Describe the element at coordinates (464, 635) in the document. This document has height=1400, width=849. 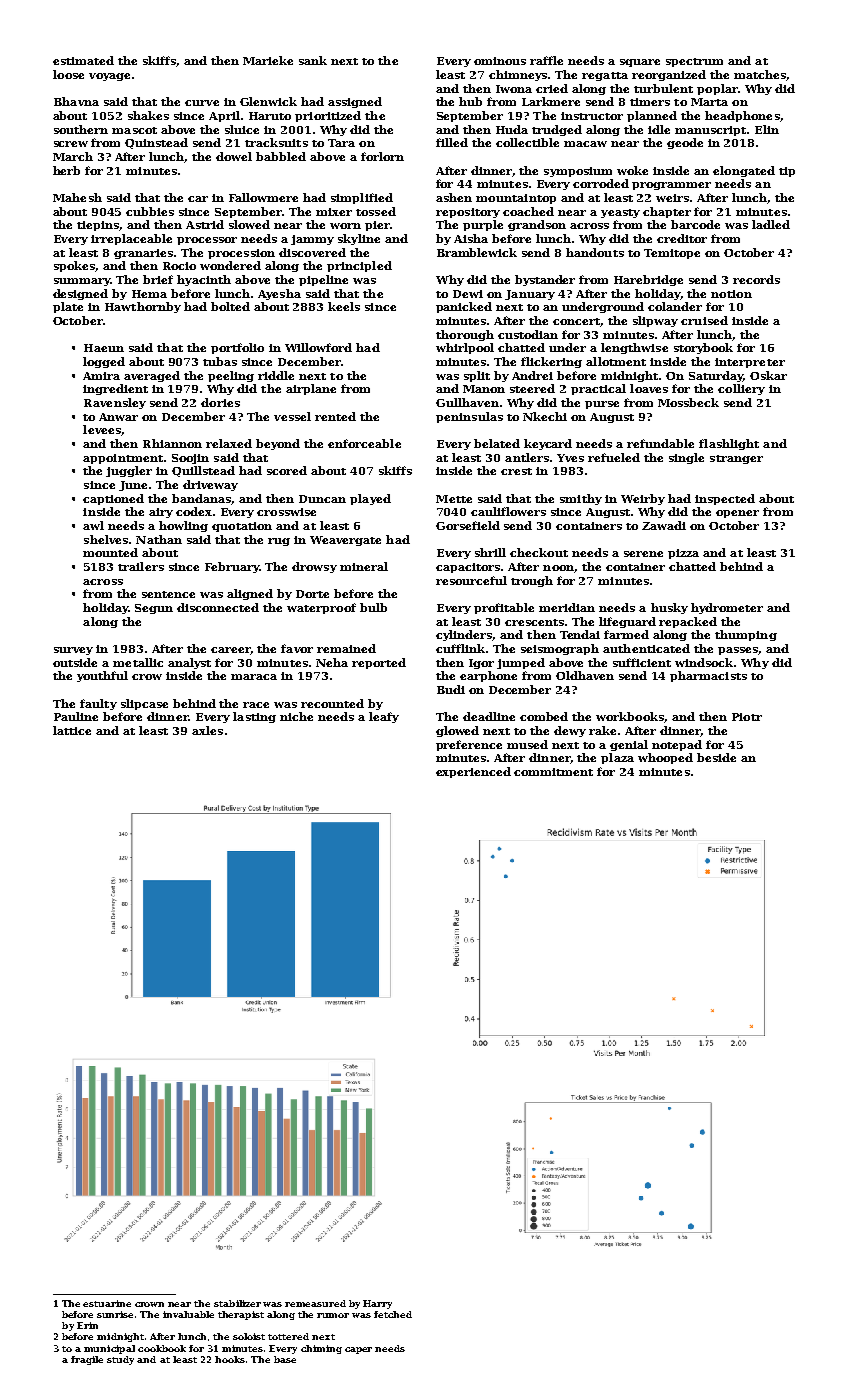
I see `cylinders` at that location.
